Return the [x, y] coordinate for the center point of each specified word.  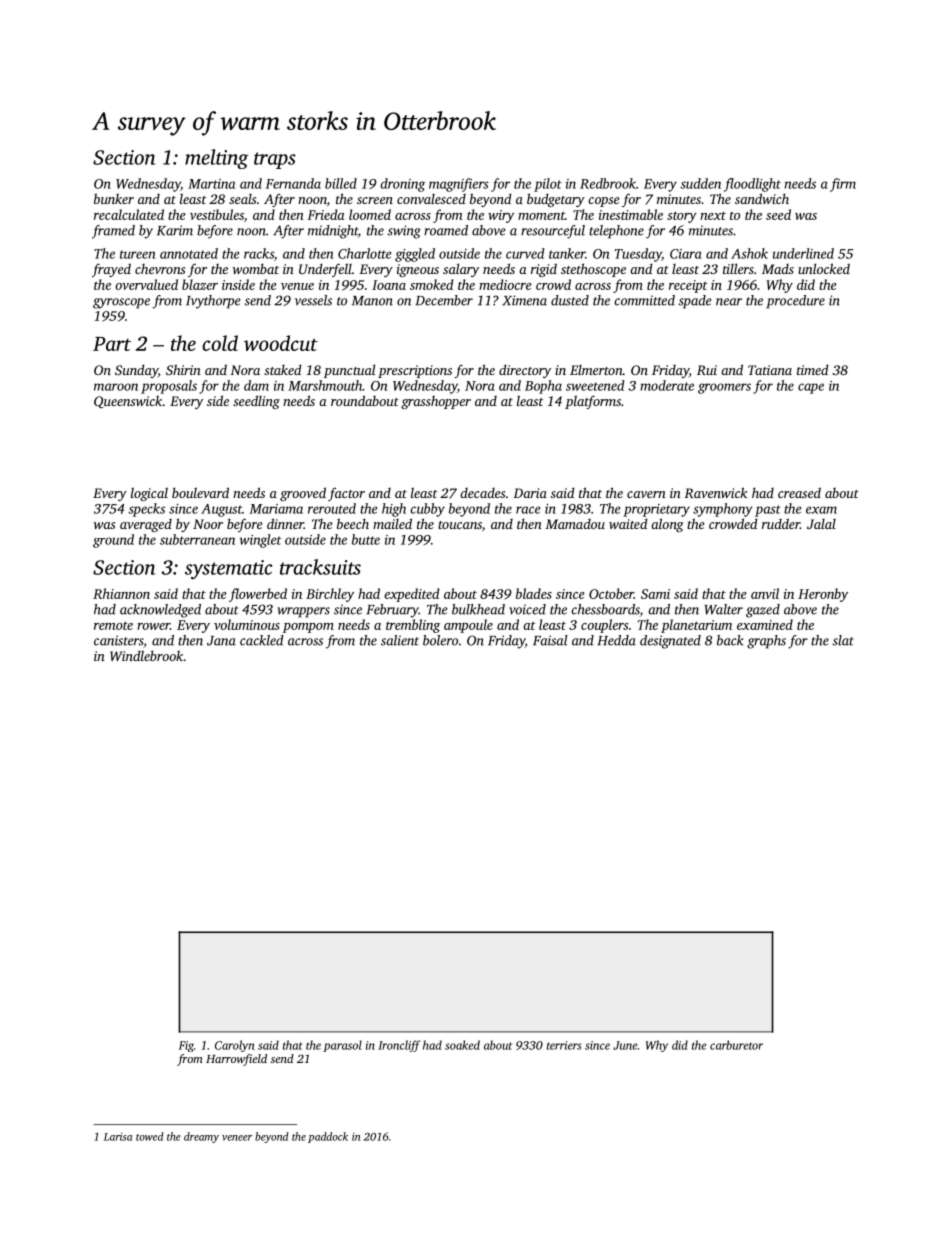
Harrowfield [236, 1060]
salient [400, 640]
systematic [229, 569]
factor [346, 494]
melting [216, 159]
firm [843, 185]
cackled [262, 640]
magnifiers [459, 185]
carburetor [736, 1045]
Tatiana [770, 370]
